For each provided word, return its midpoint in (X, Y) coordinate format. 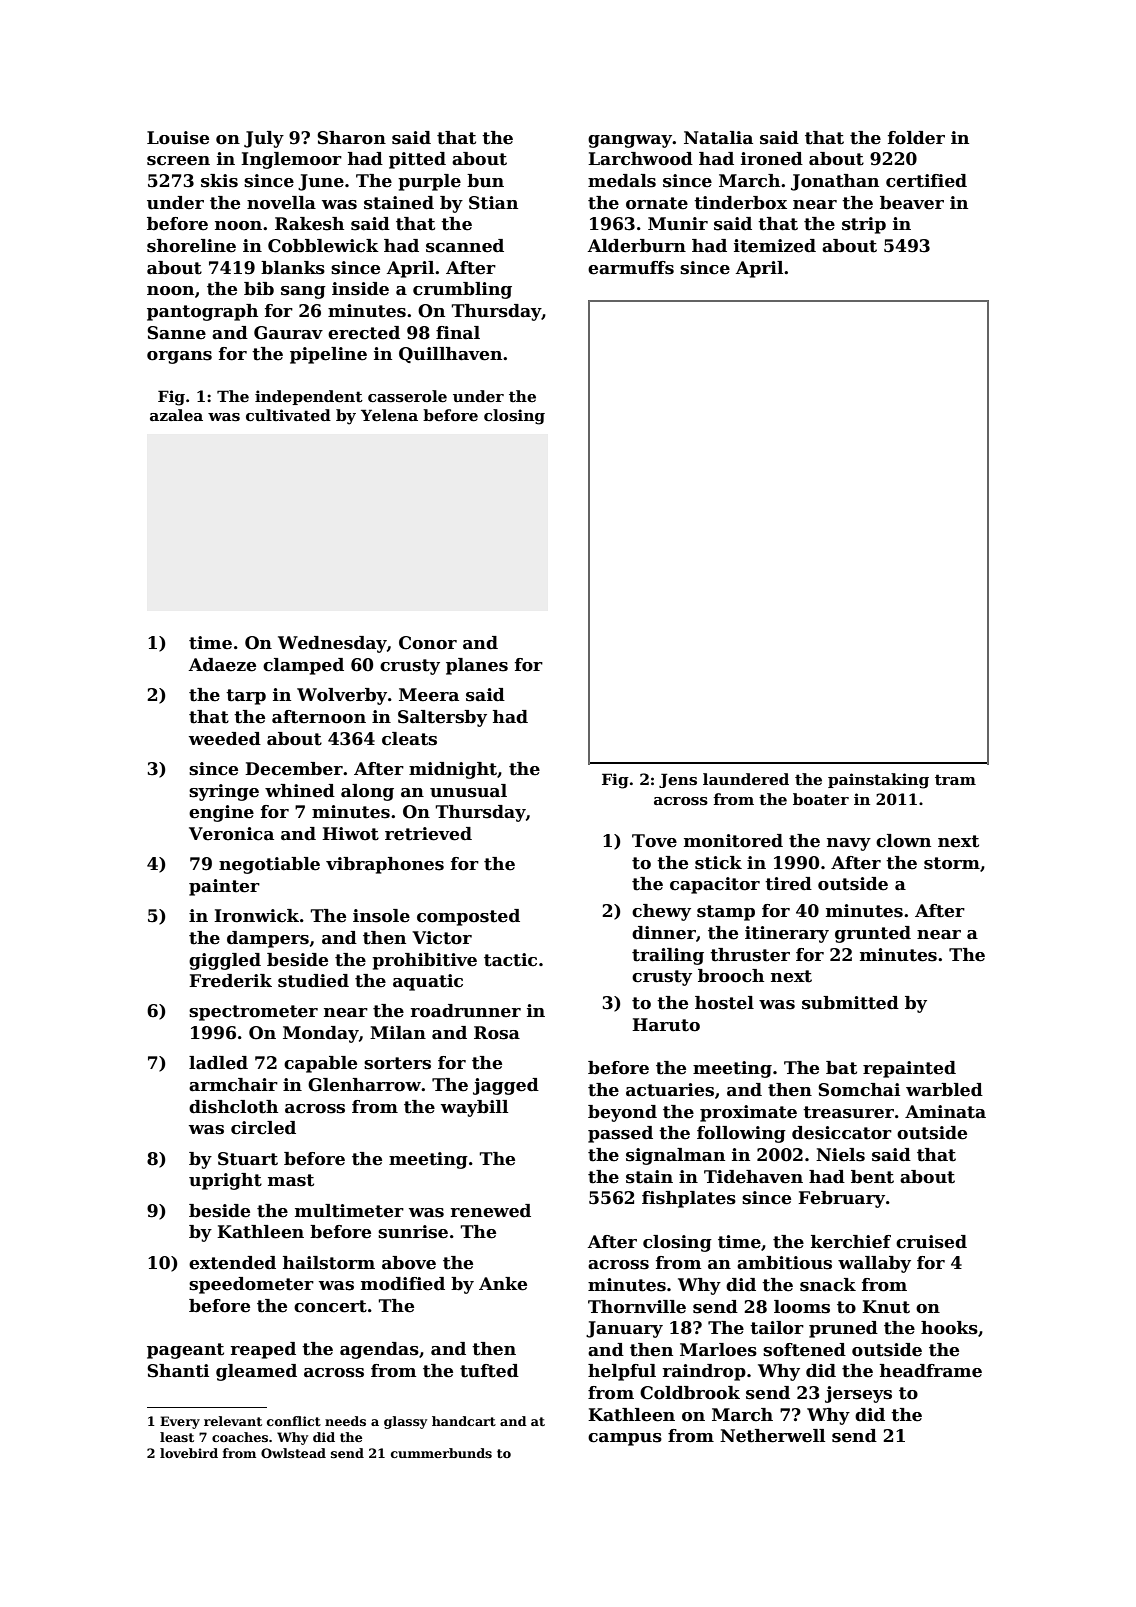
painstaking (878, 781)
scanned (465, 246)
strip (864, 225)
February (841, 1199)
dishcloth (233, 1107)
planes (477, 666)
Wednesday (332, 644)
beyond (622, 1113)
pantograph (202, 312)
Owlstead (293, 1453)
